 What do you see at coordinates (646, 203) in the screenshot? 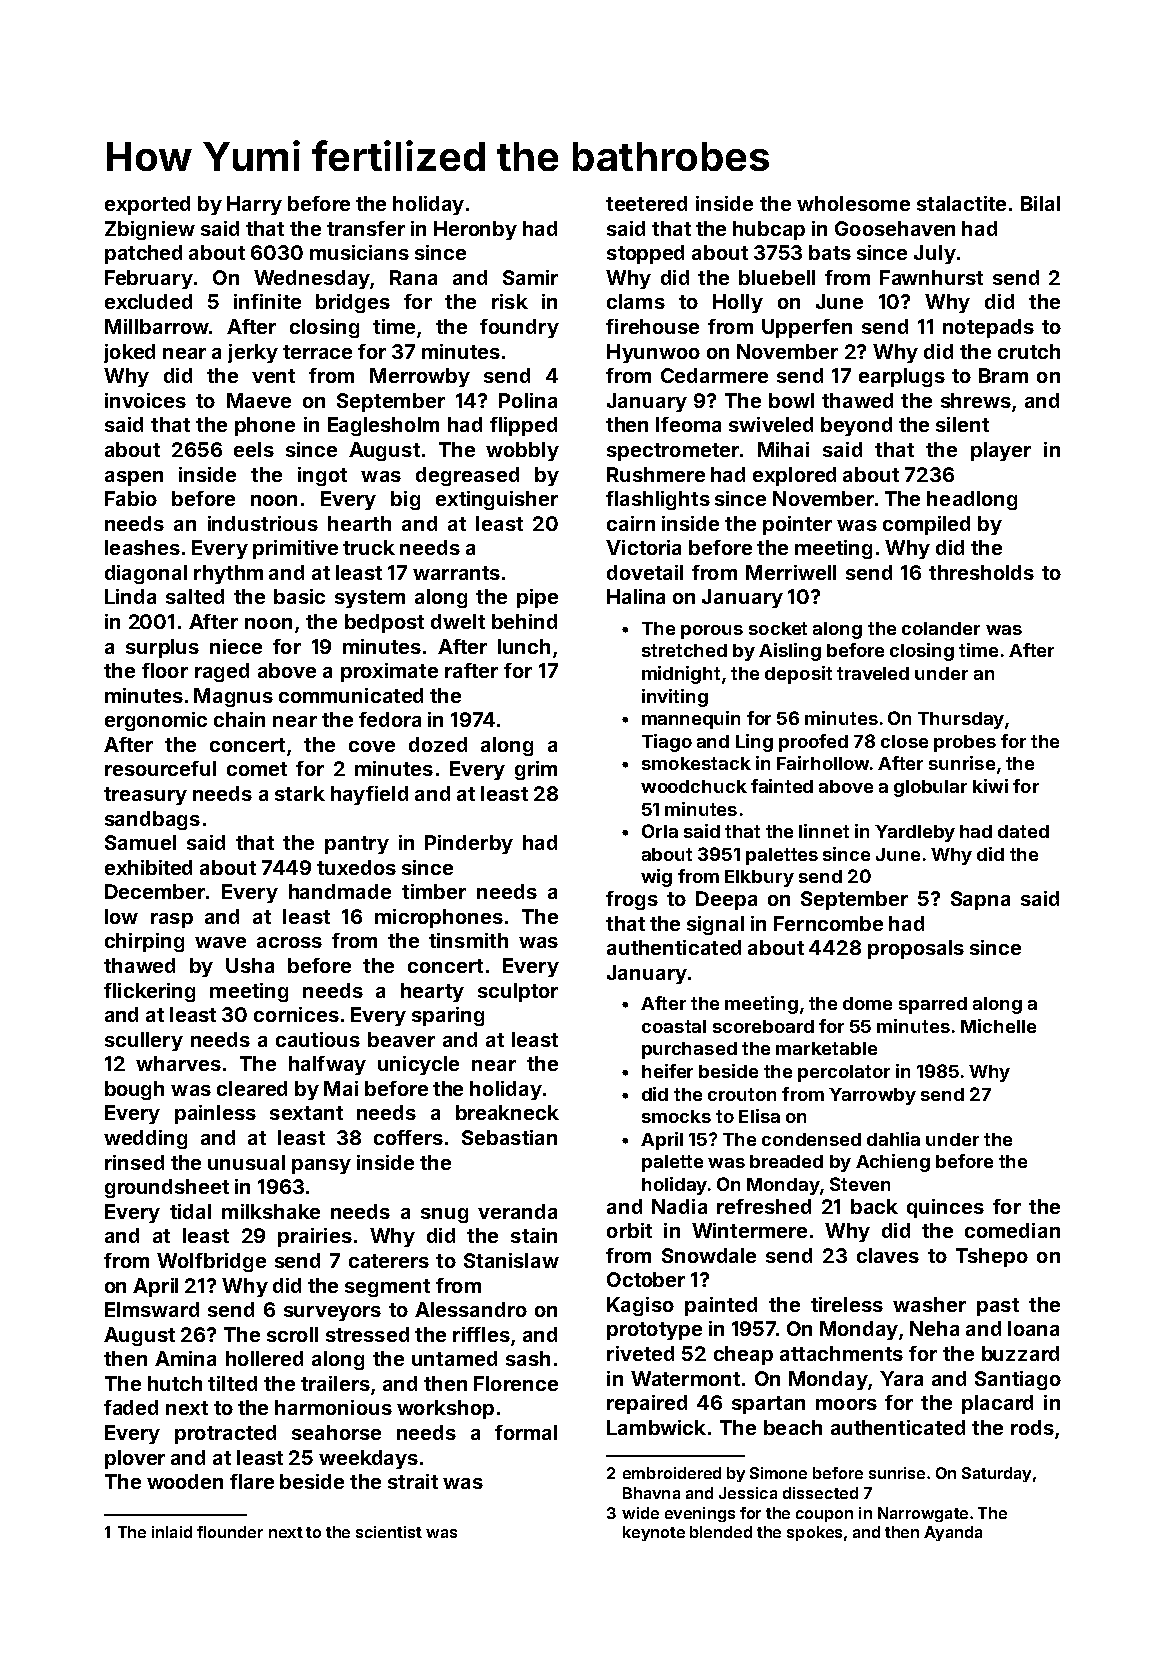
I see `teetered` at bounding box center [646, 203].
